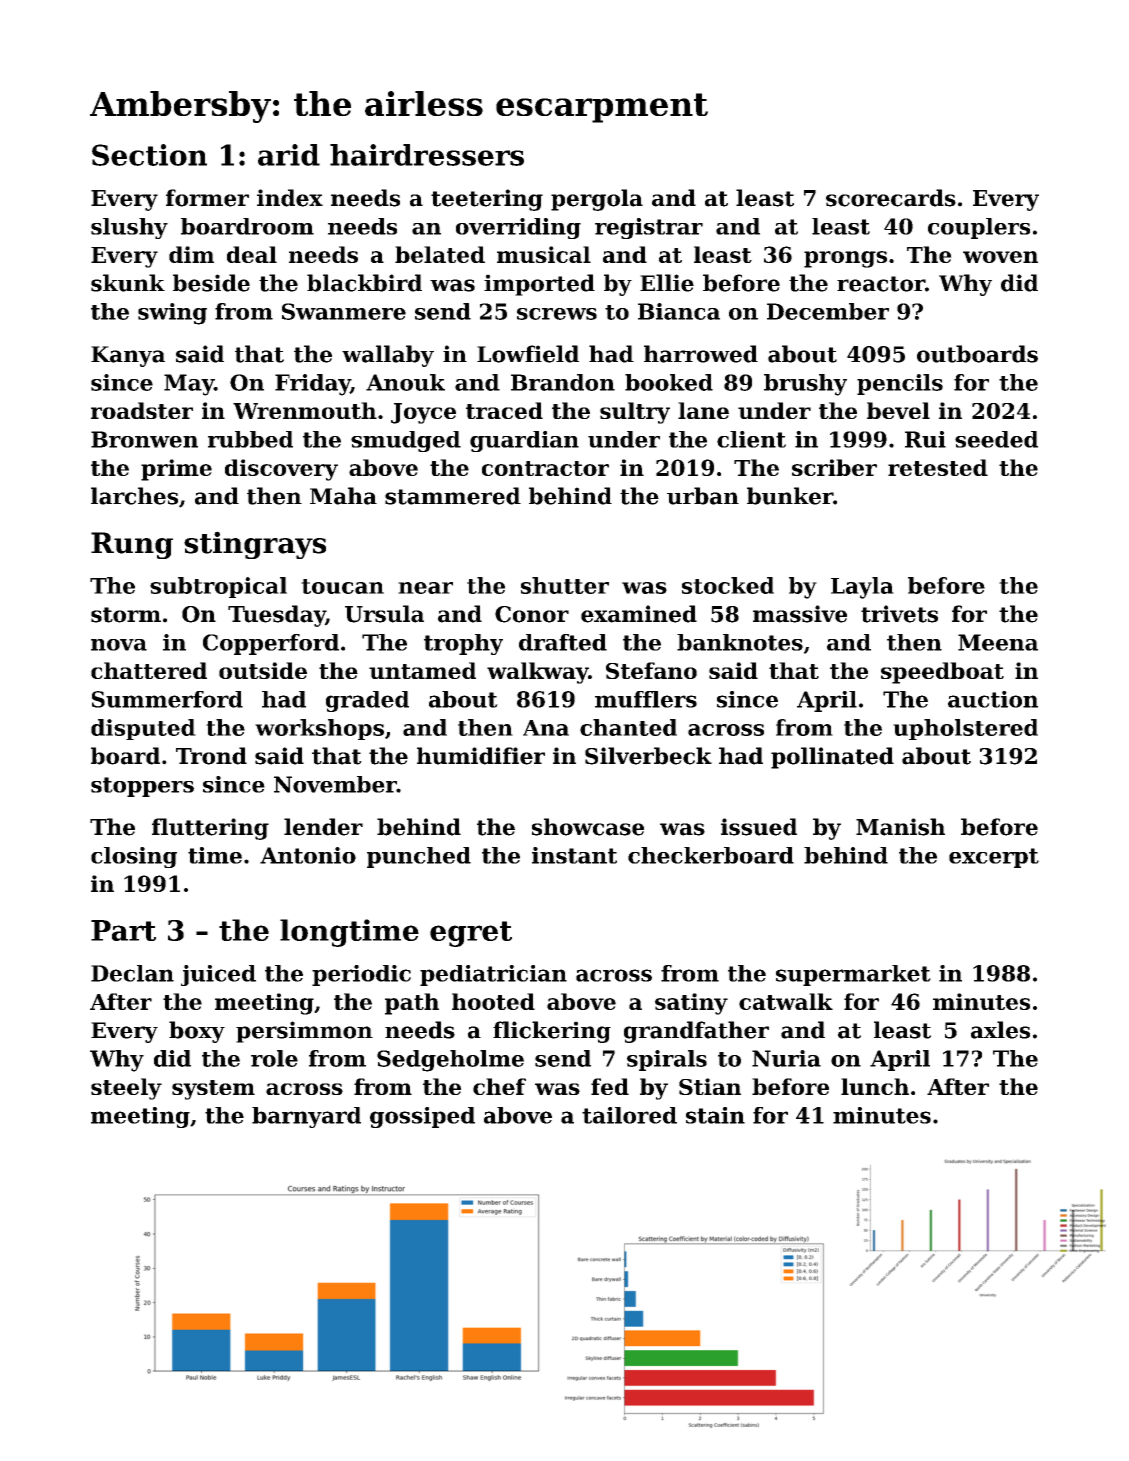  What do you see at coordinates (440, 254) in the screenshot?
I see `belated` at bounding box center [440, 254].
